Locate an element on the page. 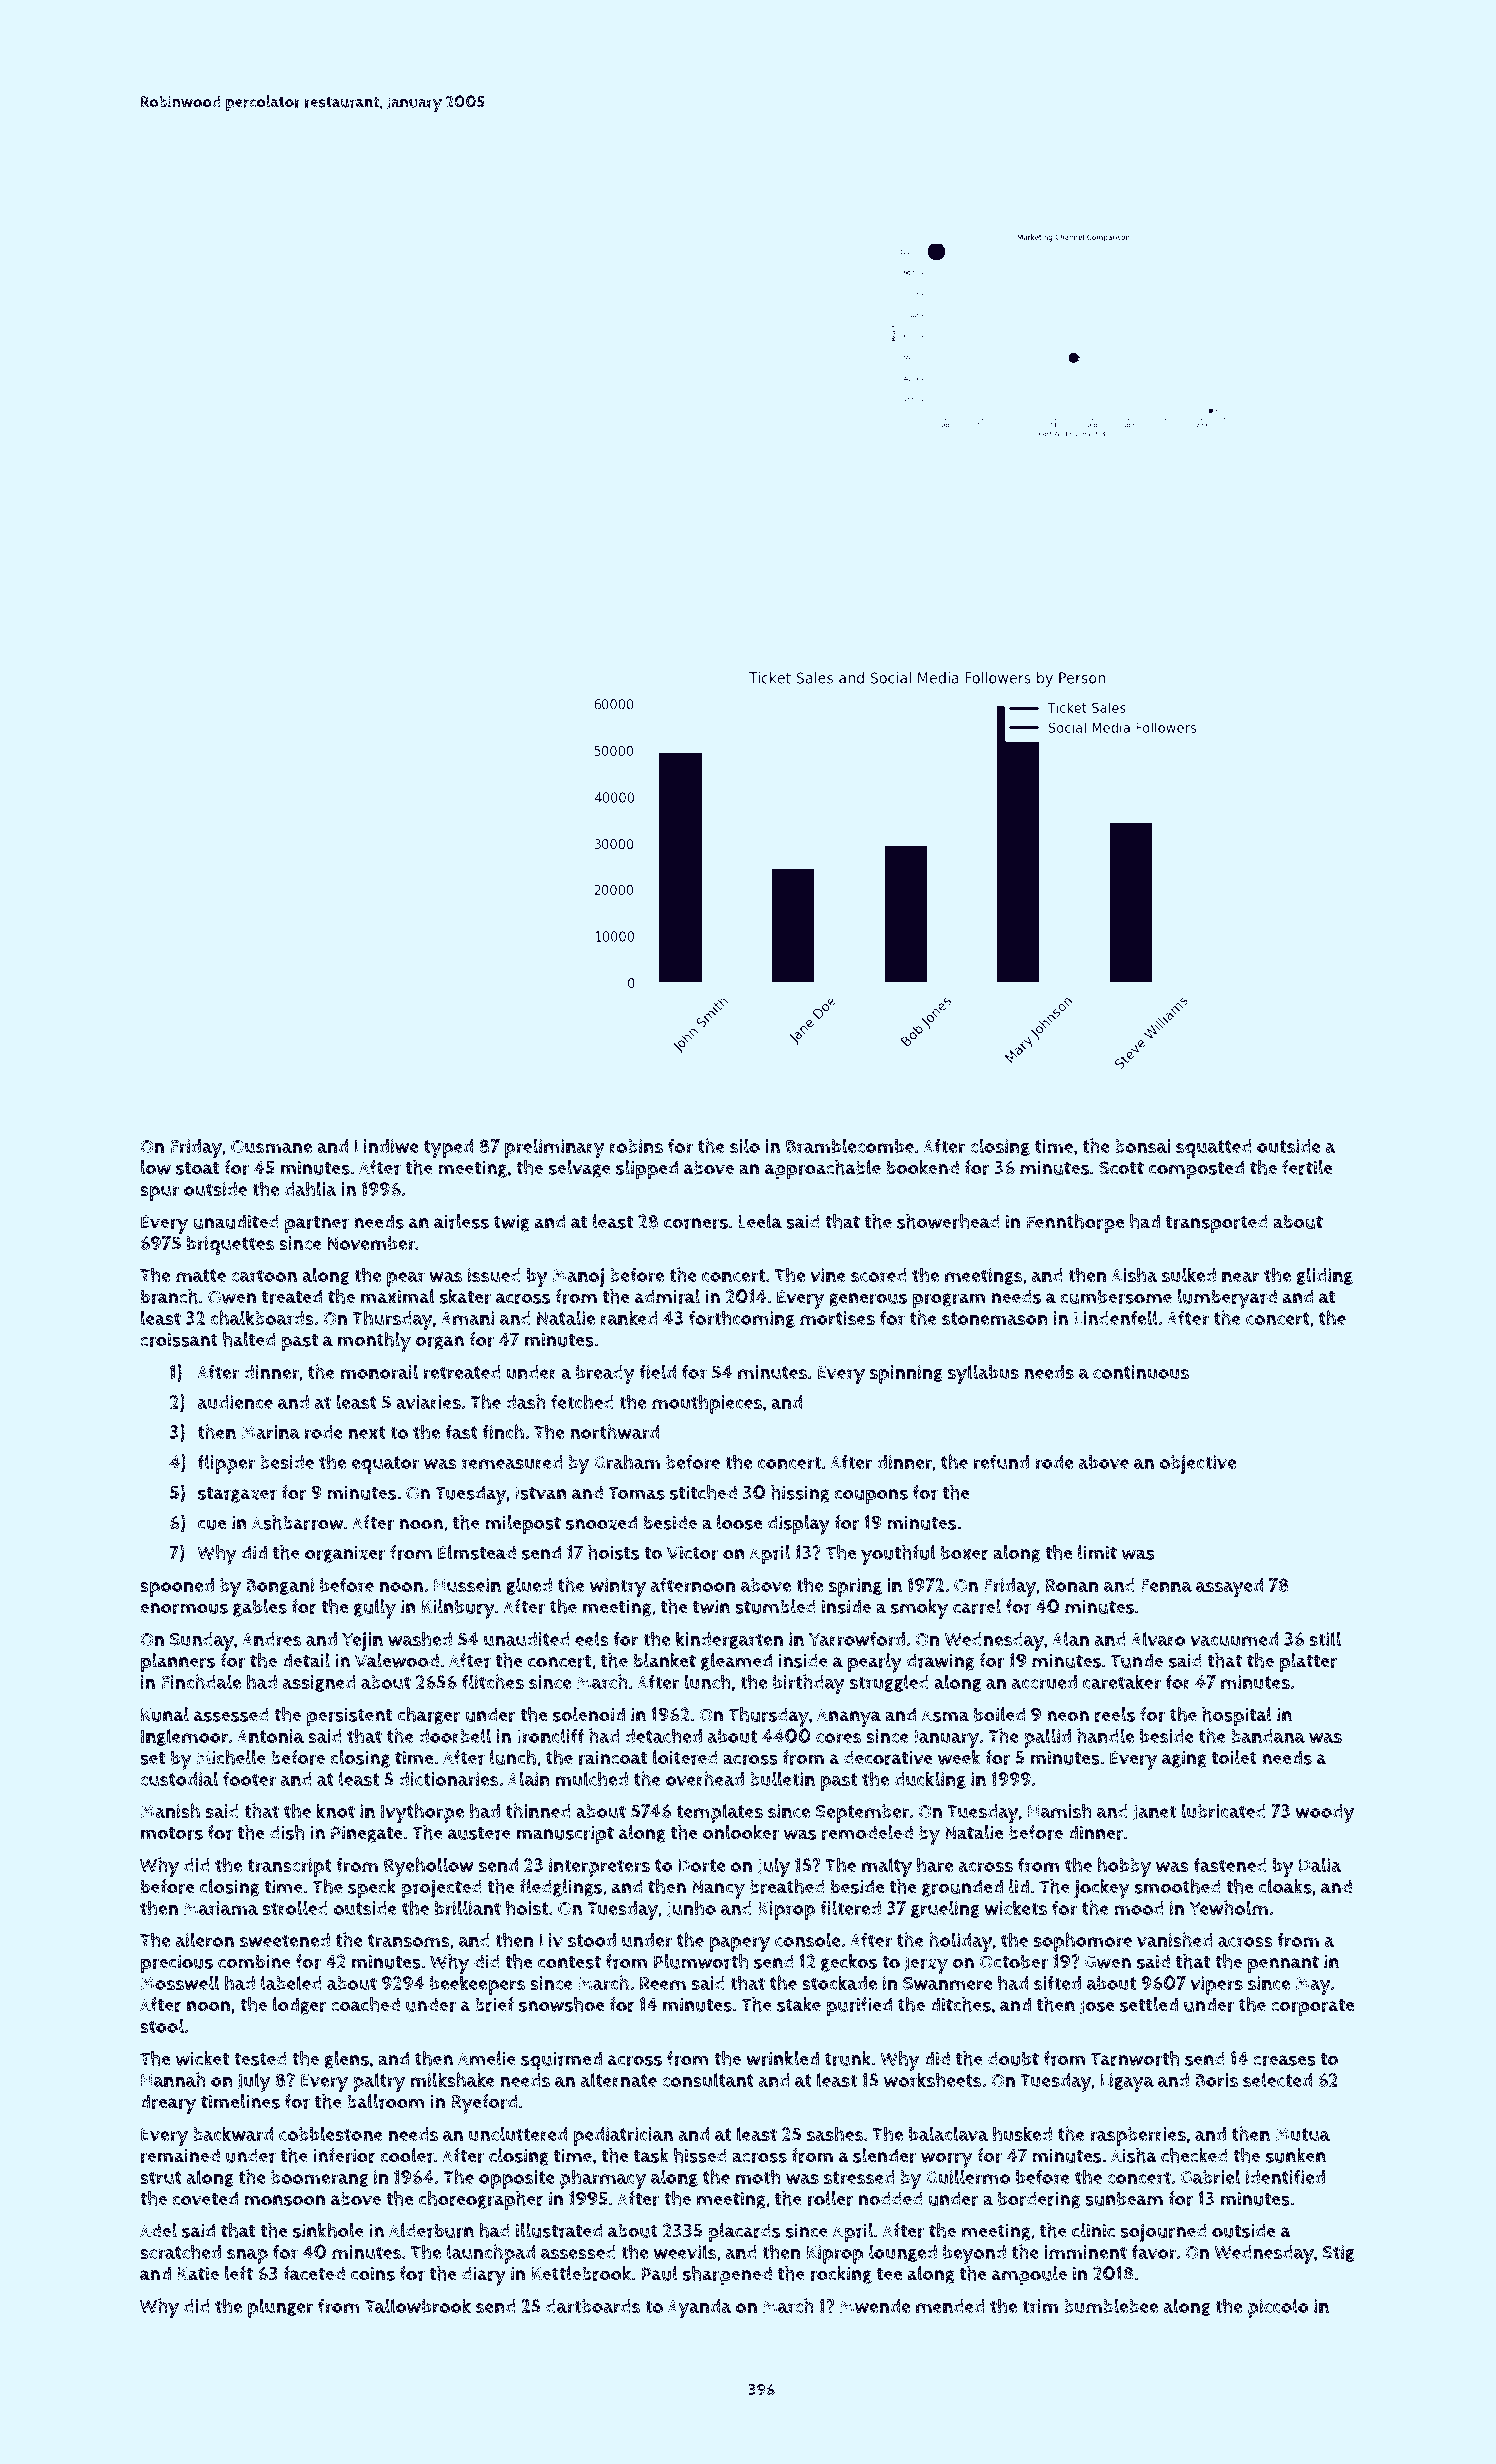  Ousmane is located at coordinates (271, 1147).
